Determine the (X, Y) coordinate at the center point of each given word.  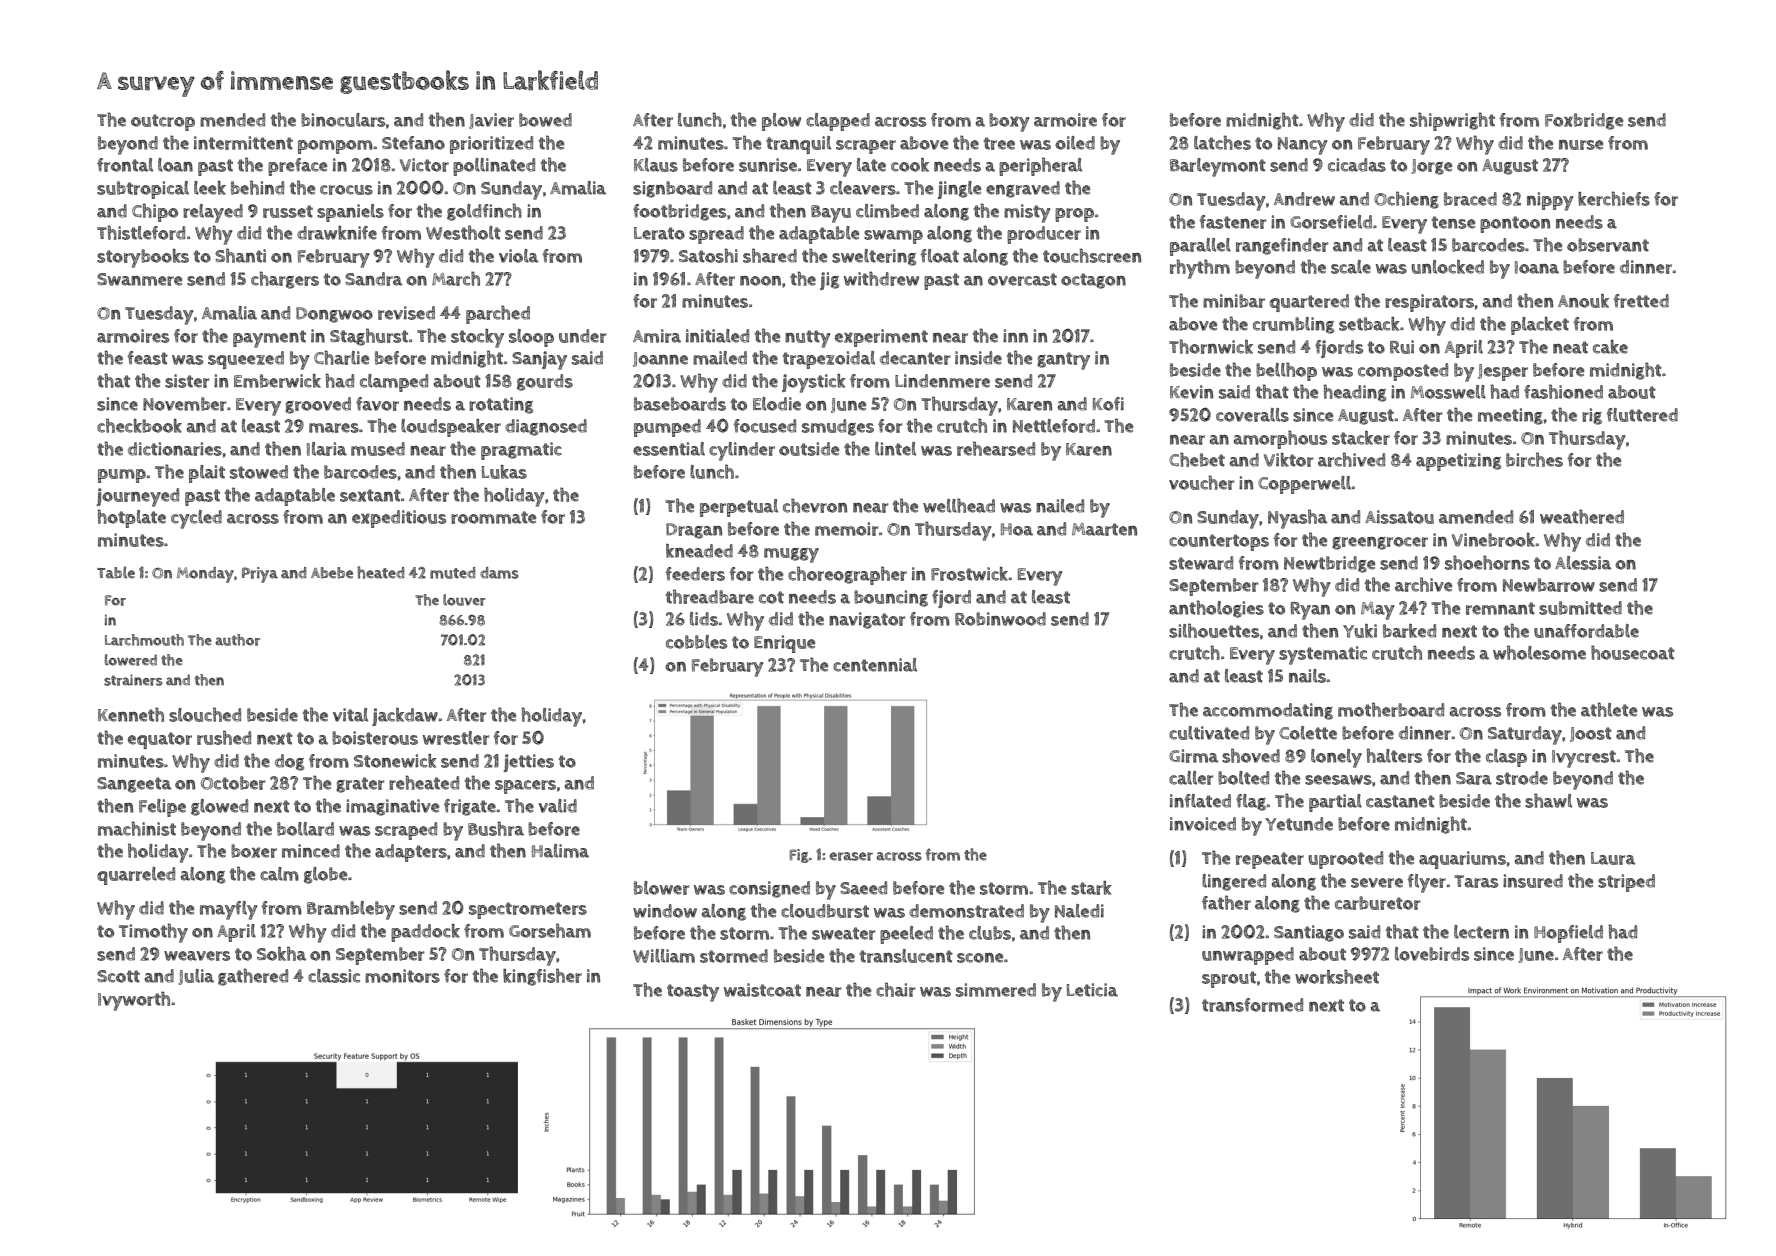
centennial (875, 665)
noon (760, 281)
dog (289, 762)
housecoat (1633, 652)
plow (781, 122)
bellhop (1286, 371)
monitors (402, 976)
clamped (394, 383)
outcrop (163, 122)
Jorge (1432, 167)
